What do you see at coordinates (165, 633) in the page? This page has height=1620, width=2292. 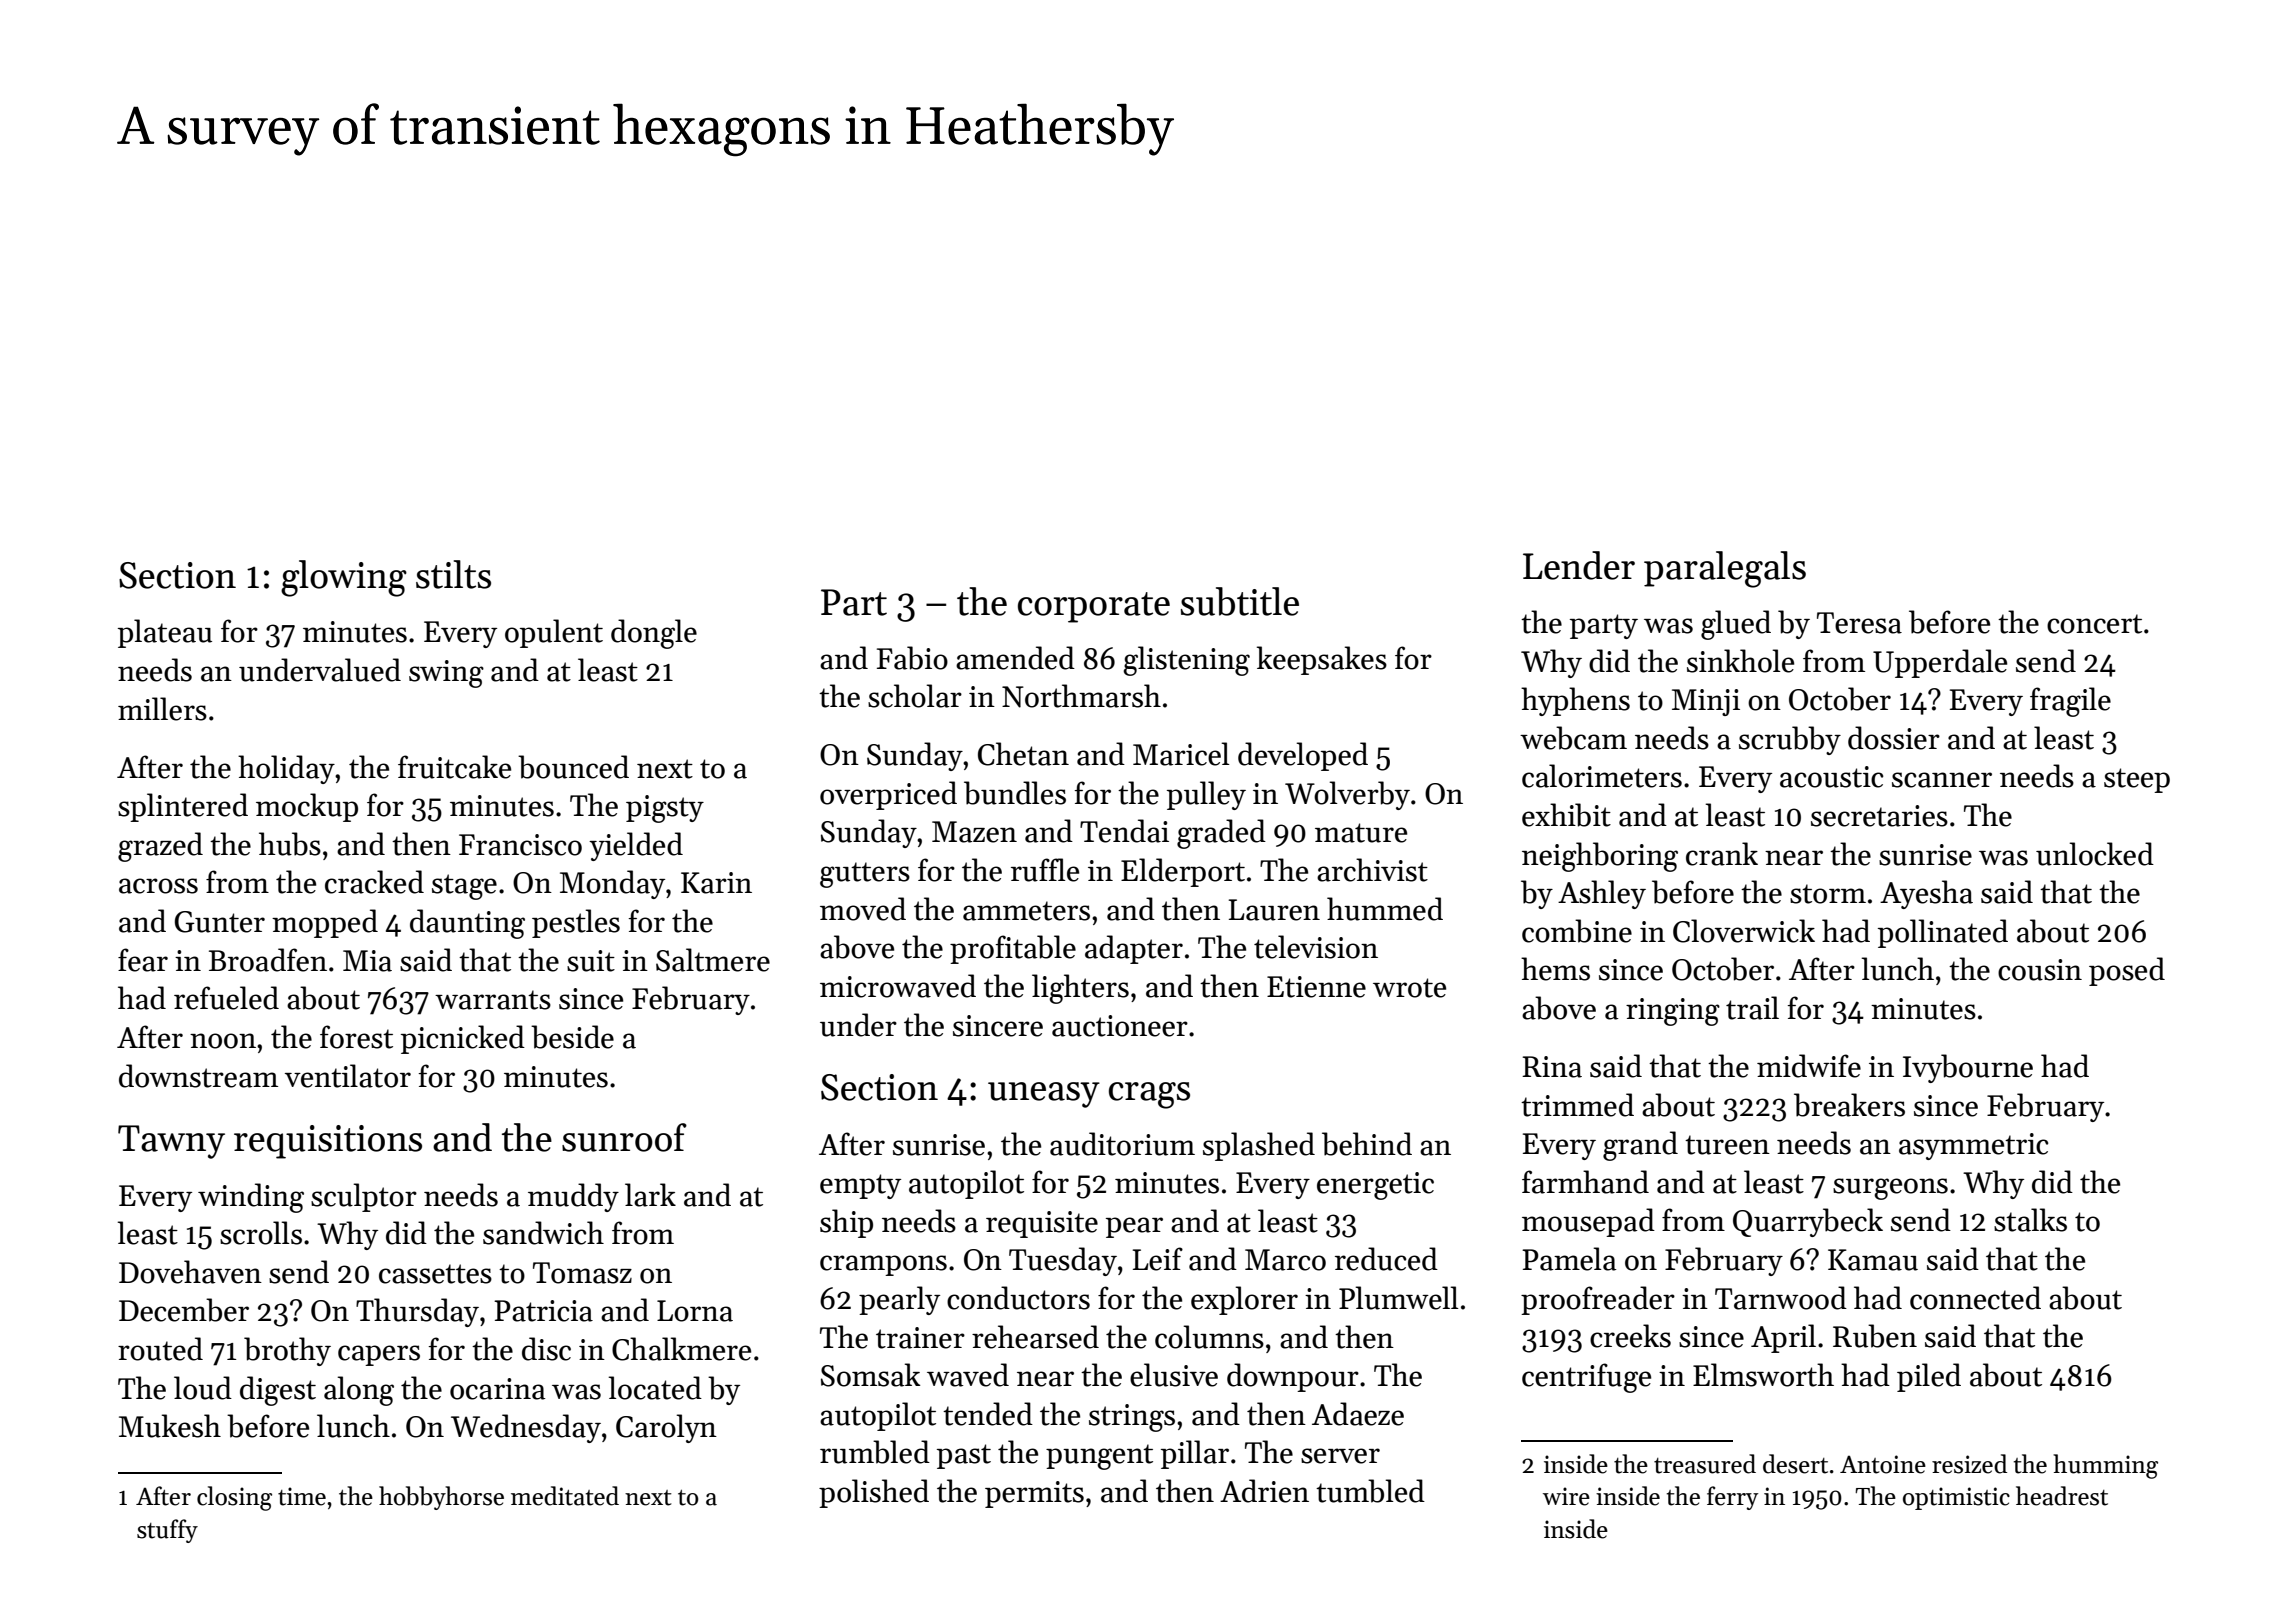 I see `plateau` at bounding box center [165, 633].
